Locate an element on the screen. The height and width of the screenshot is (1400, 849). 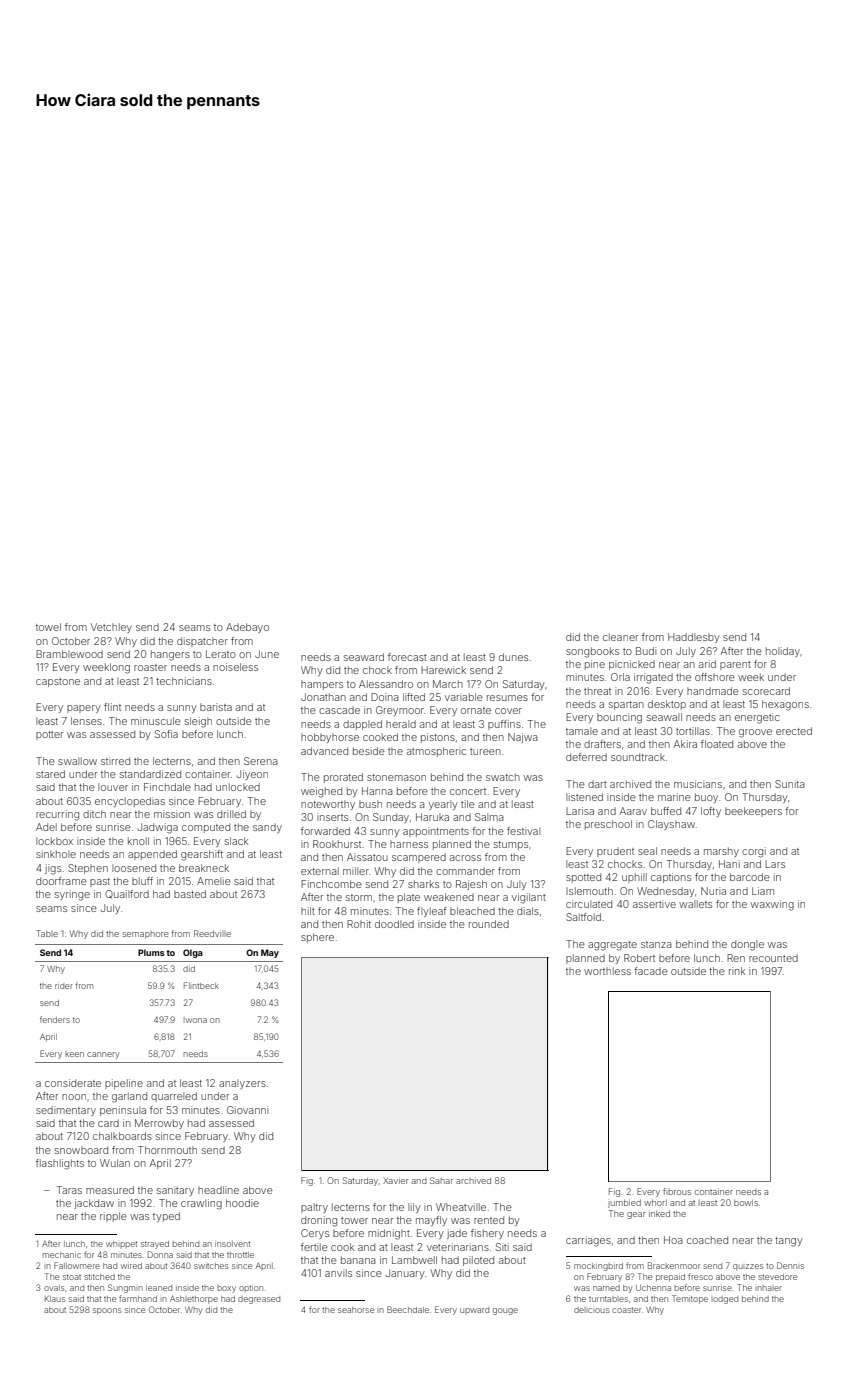
coaster is located at coordinates (626, 1310).
